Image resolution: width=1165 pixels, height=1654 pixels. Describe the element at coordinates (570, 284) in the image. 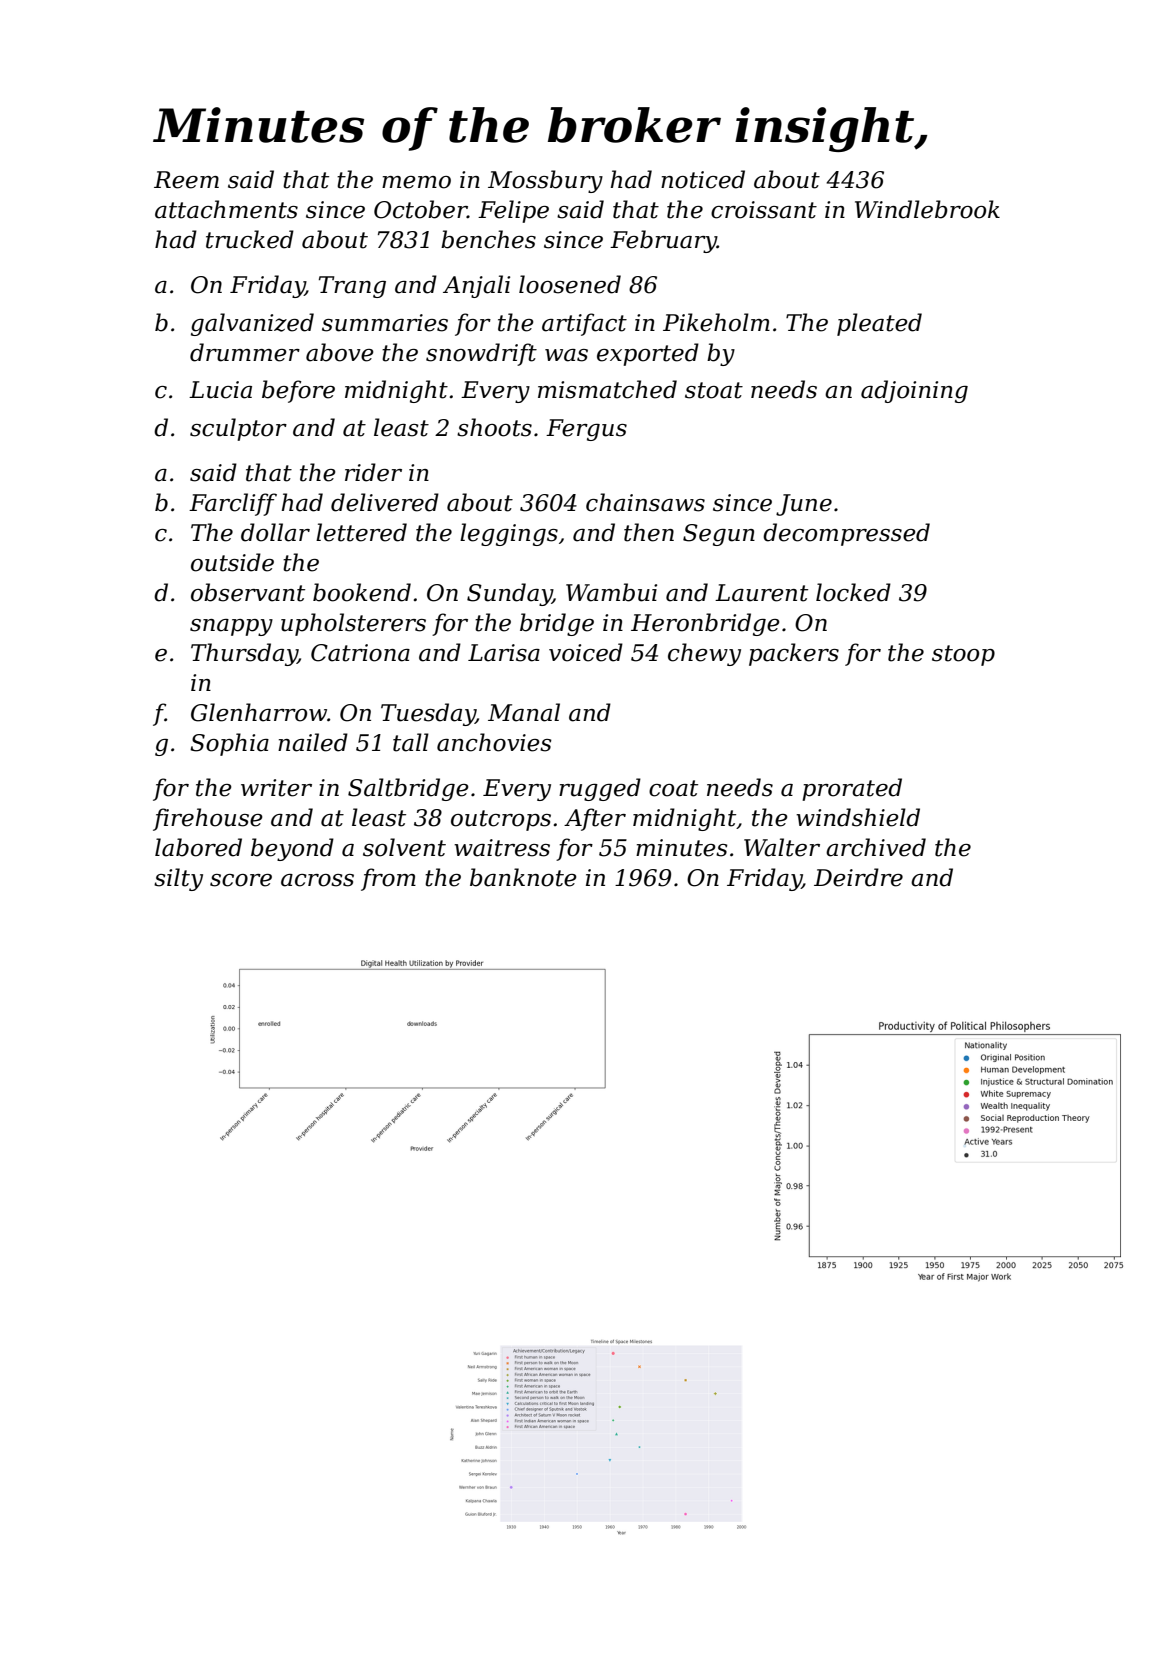

I see `loosened` at that location.
